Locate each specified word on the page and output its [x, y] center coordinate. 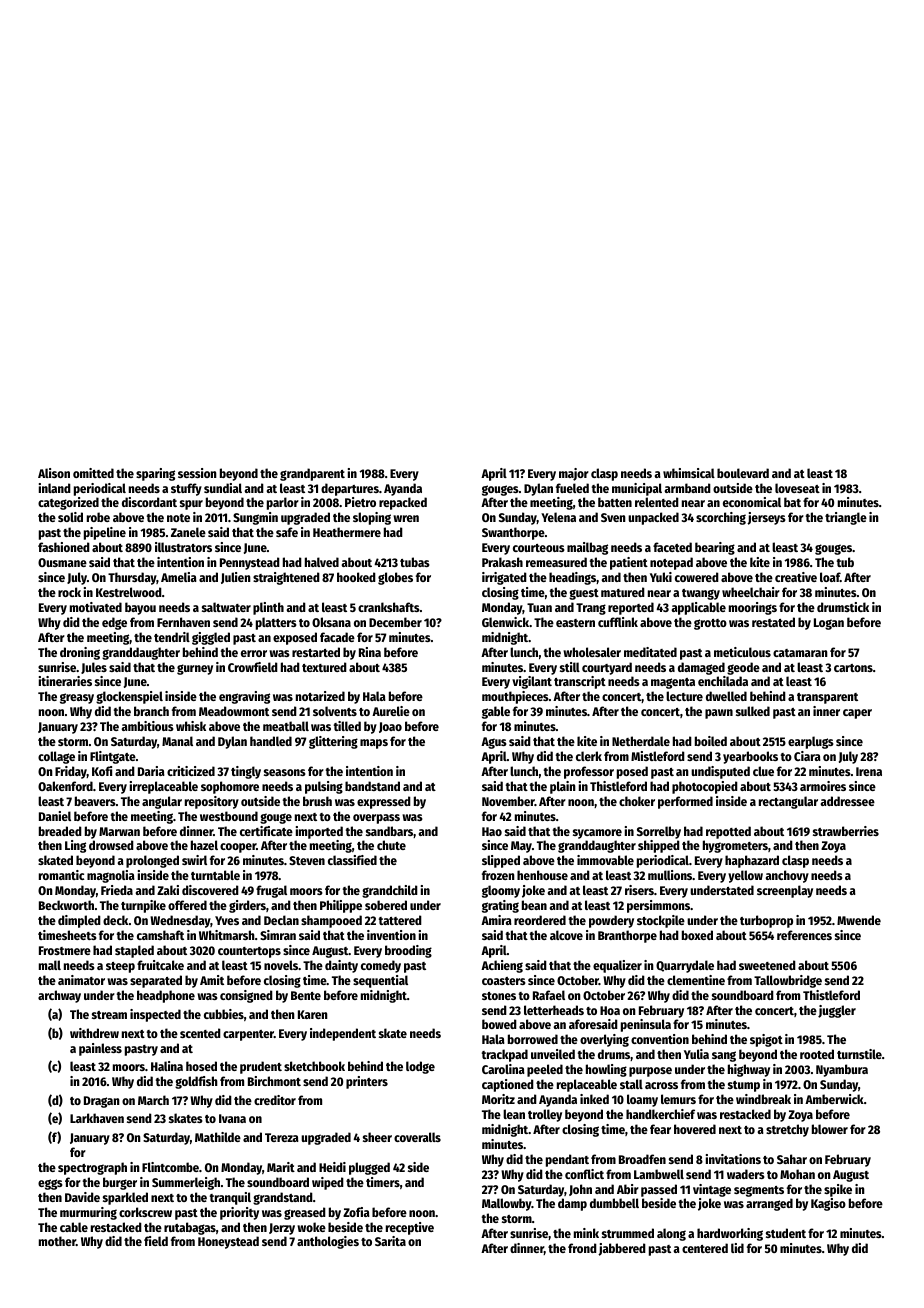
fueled [572, 488]
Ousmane [62, 562]
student [786, 1233]
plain [563, 787]
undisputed [720, 772]
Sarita [390, 1241]
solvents [335, 711]
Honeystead [228, 1242]
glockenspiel [129, 697]
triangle [846, 518]
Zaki [168, 890]
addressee [847, 801]
